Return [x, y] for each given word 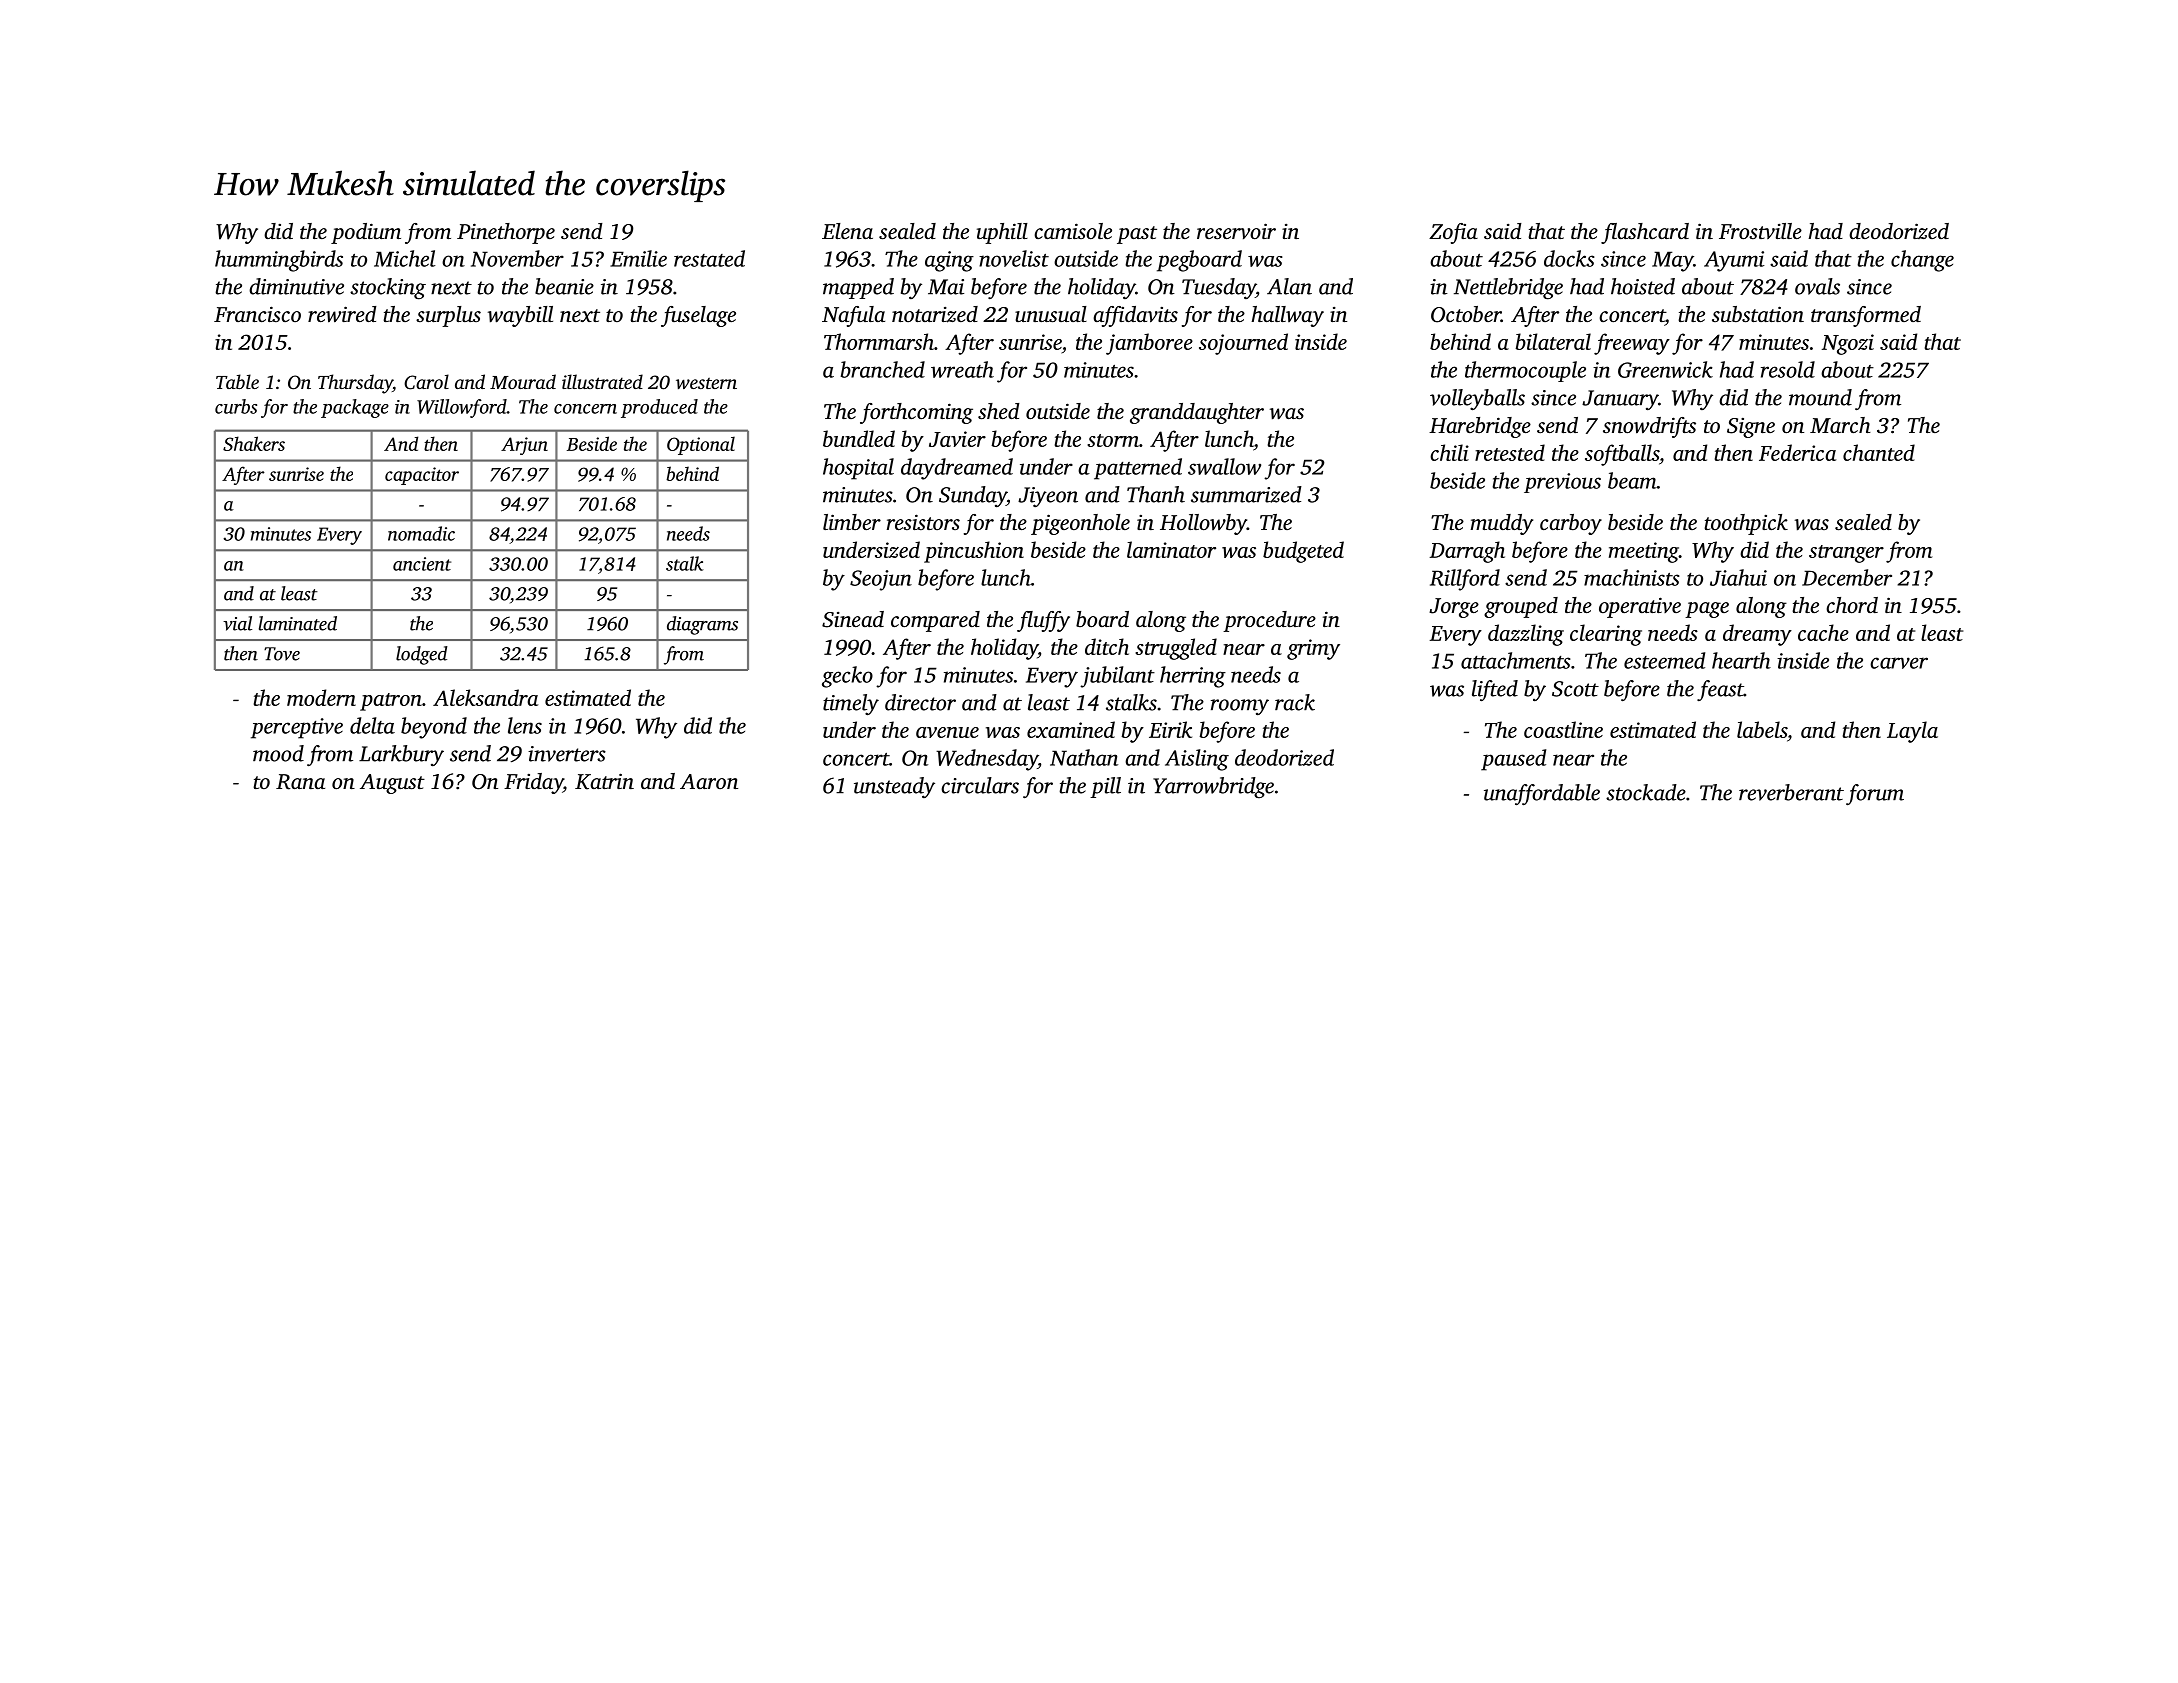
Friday [533, 783]
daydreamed [957, 469]
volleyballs [1477, 400]
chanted [1879, 452]
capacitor [422, 476]
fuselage [698, 316]
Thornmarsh [879, 341]
